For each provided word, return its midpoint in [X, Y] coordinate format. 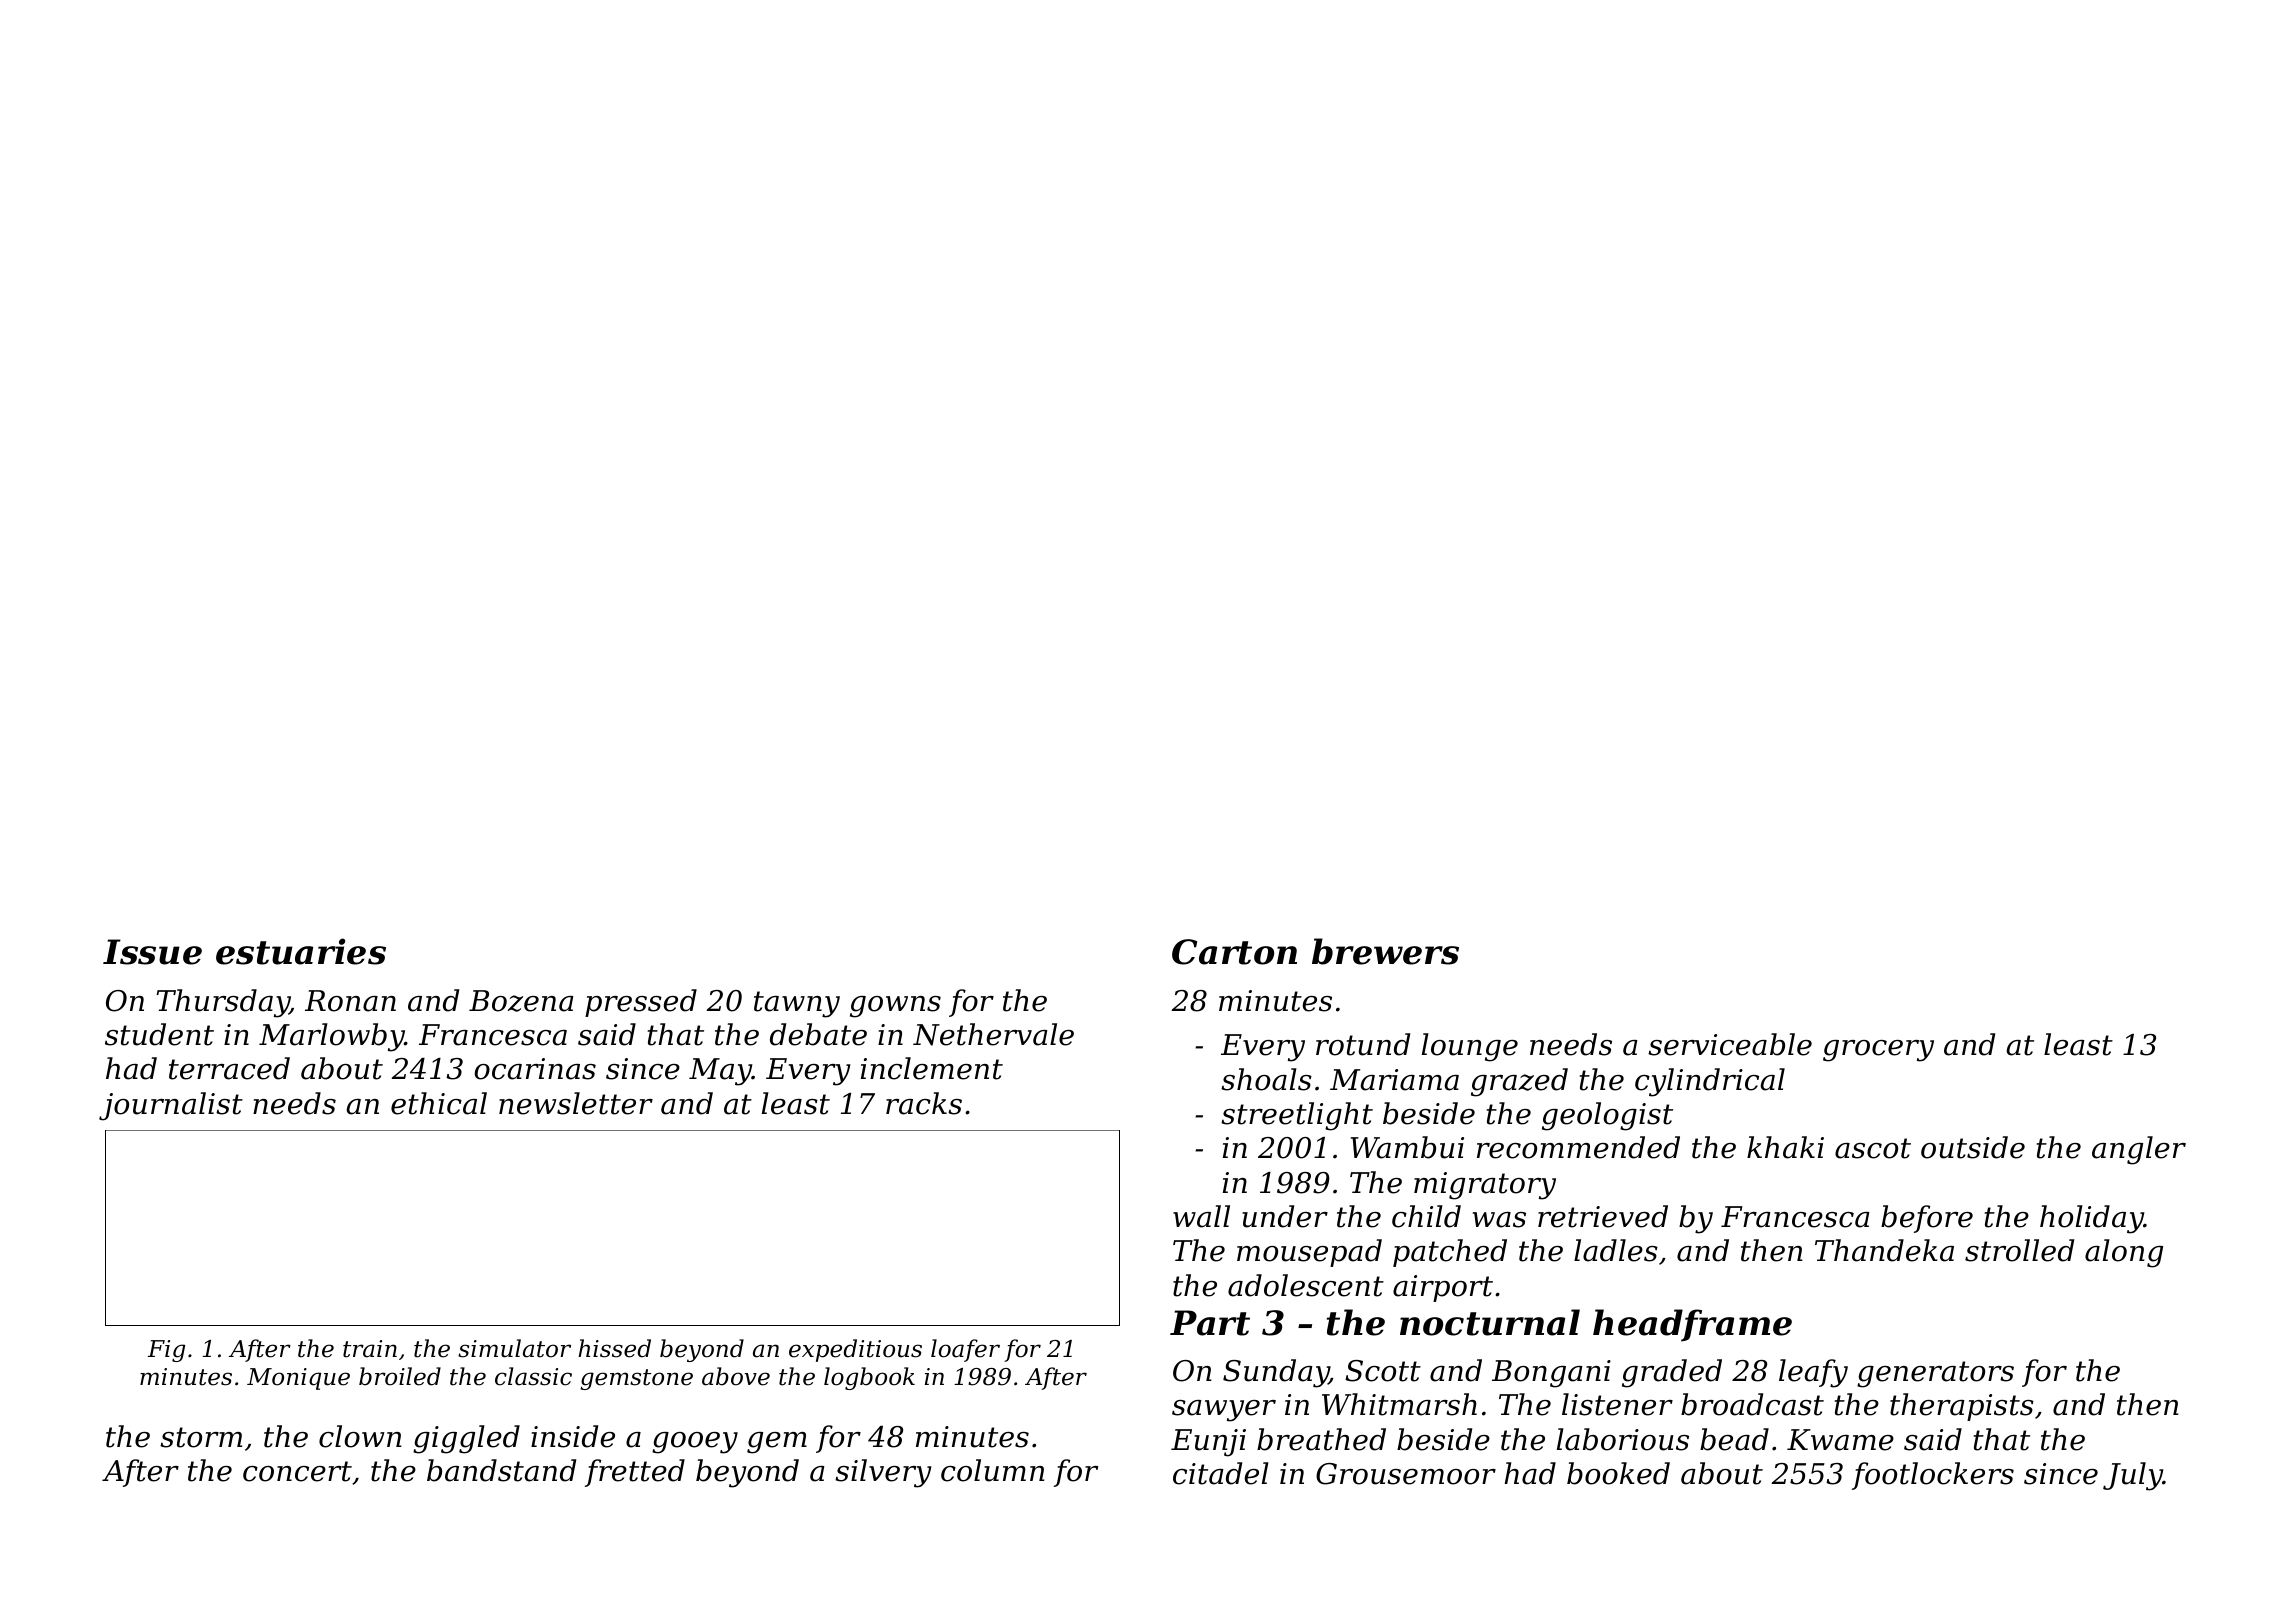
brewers [1385, 951]
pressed [641, 1003]
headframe [1692, 1325]
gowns [895, 1007]
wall [1201, 1216]
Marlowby [332, 1037]
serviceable [1730, 1044]
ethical [439, 1103]
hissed [614, 1348]
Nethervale [993, 1034]
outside [1973, 1147]
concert [297, 1471]
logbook [869, 1378]
